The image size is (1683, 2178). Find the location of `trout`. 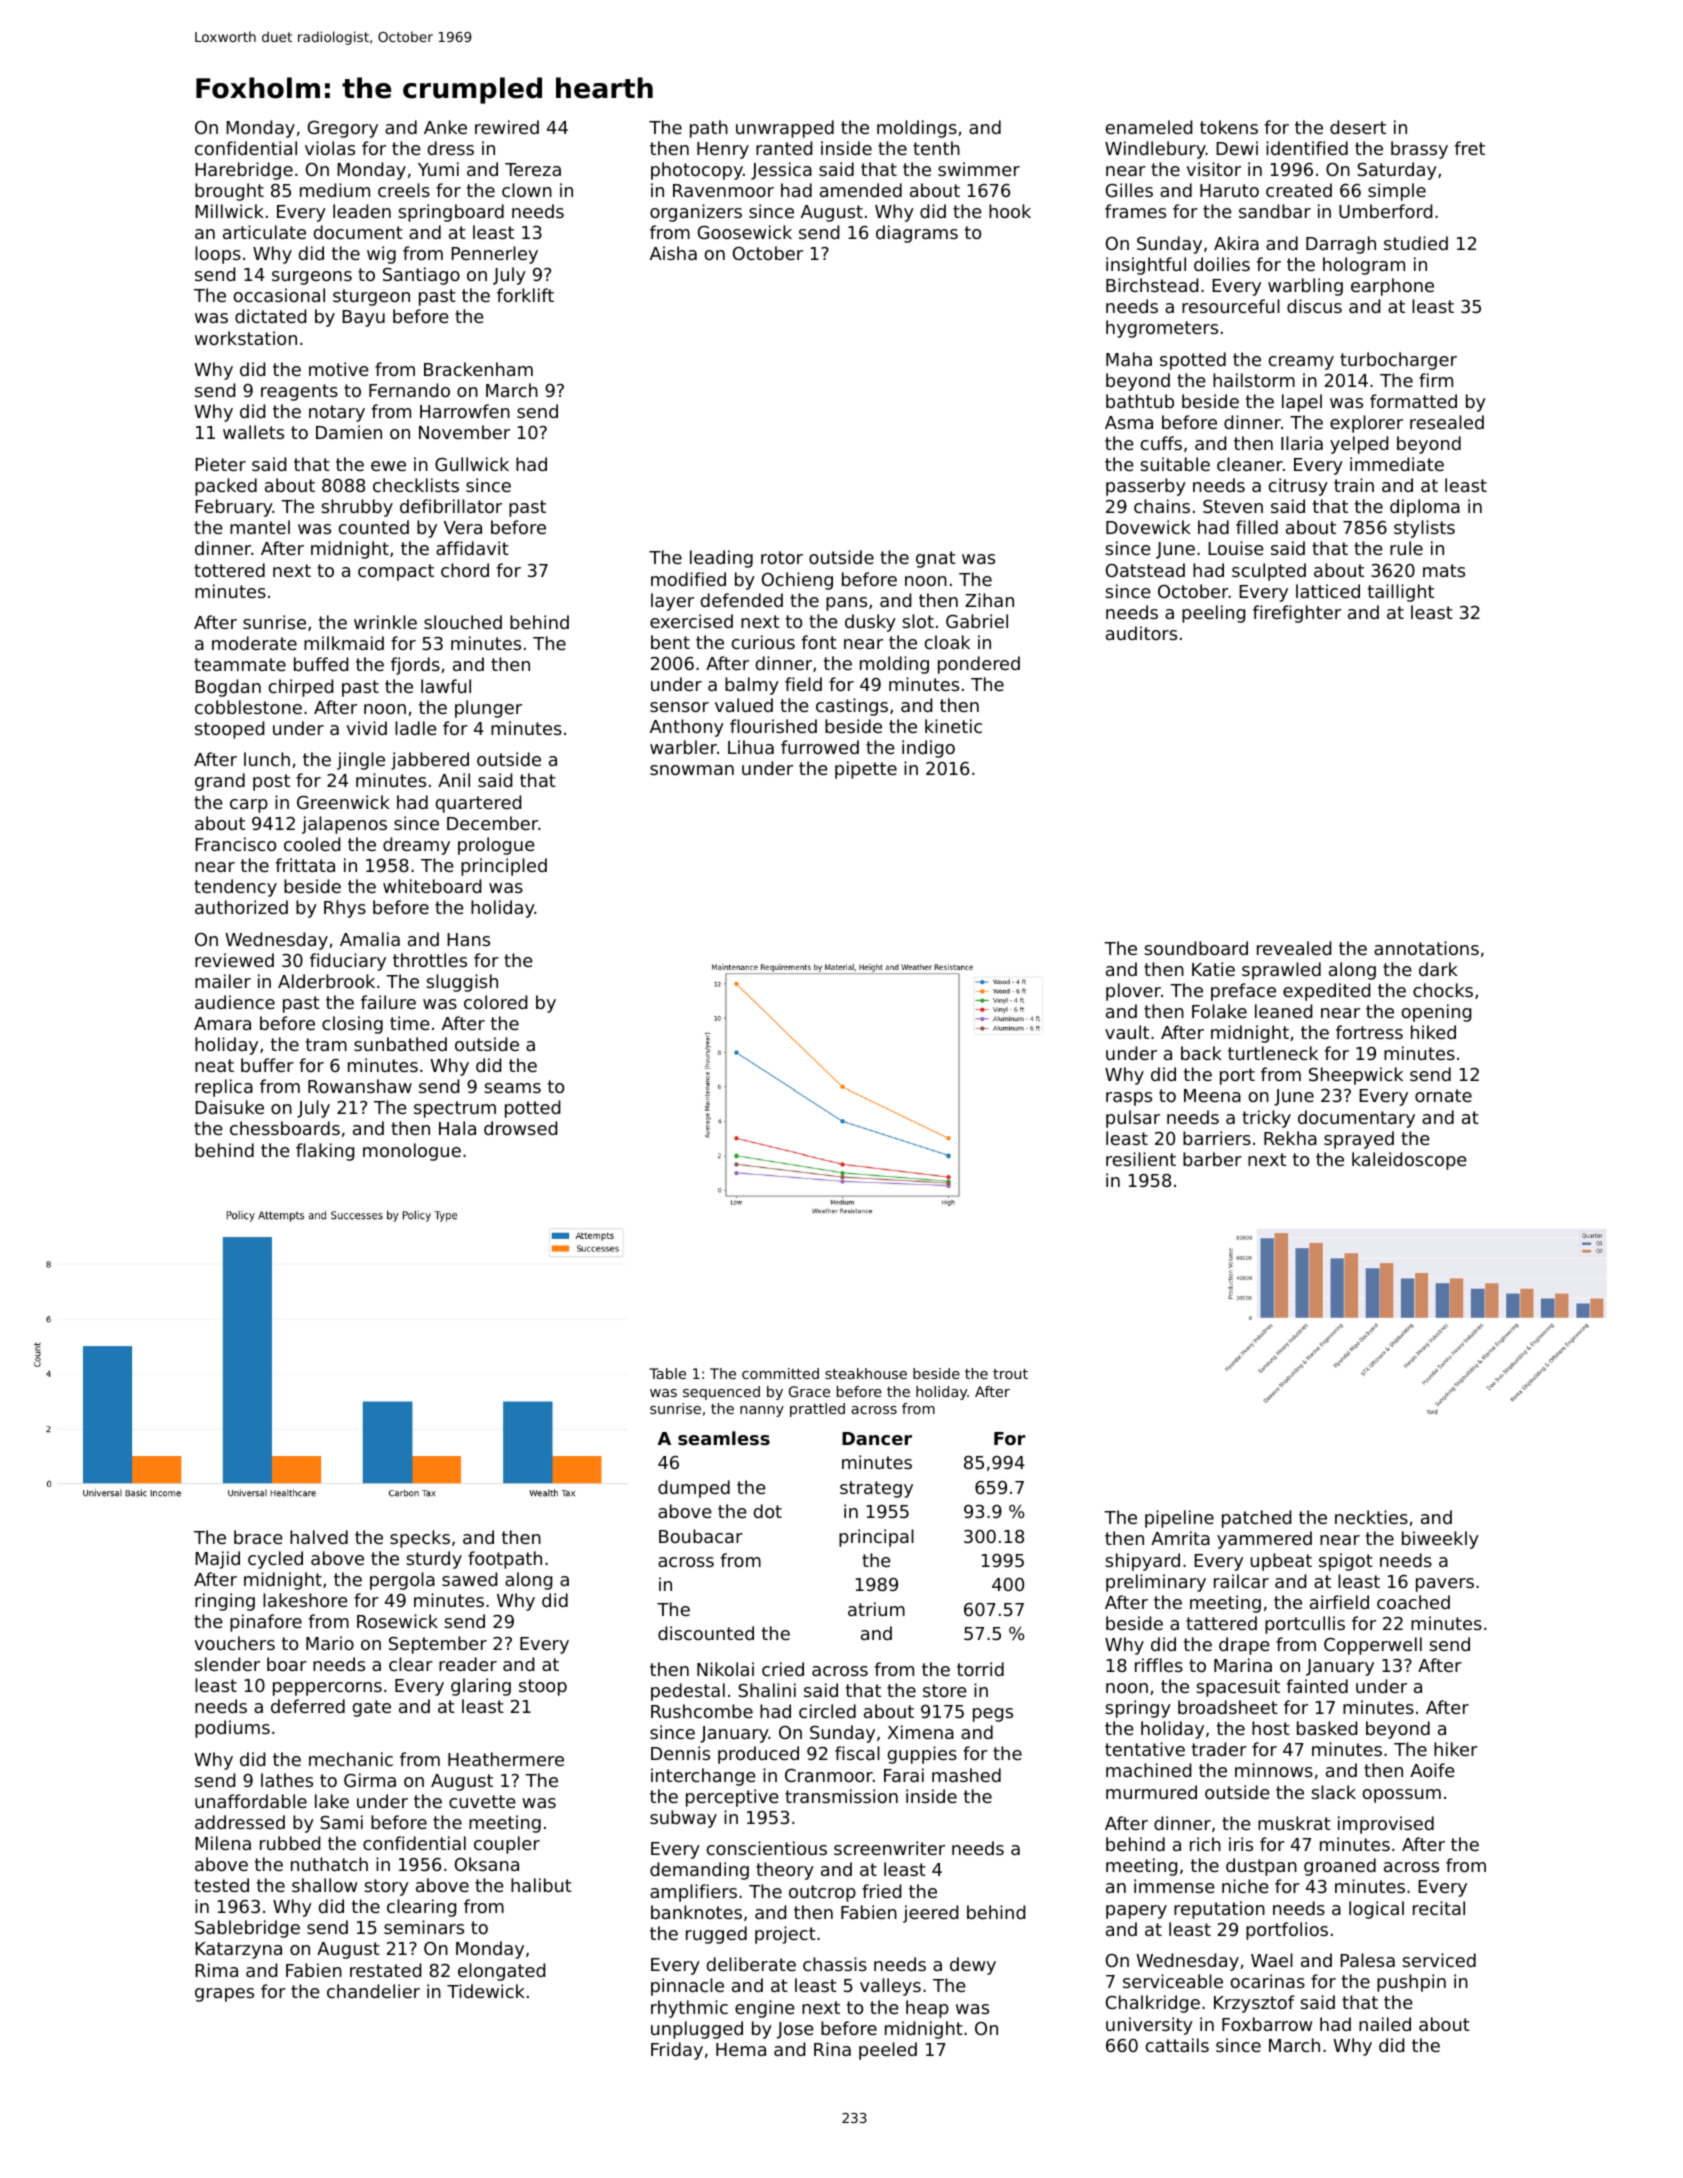

trout is located at coordinates (1010, 1374).
